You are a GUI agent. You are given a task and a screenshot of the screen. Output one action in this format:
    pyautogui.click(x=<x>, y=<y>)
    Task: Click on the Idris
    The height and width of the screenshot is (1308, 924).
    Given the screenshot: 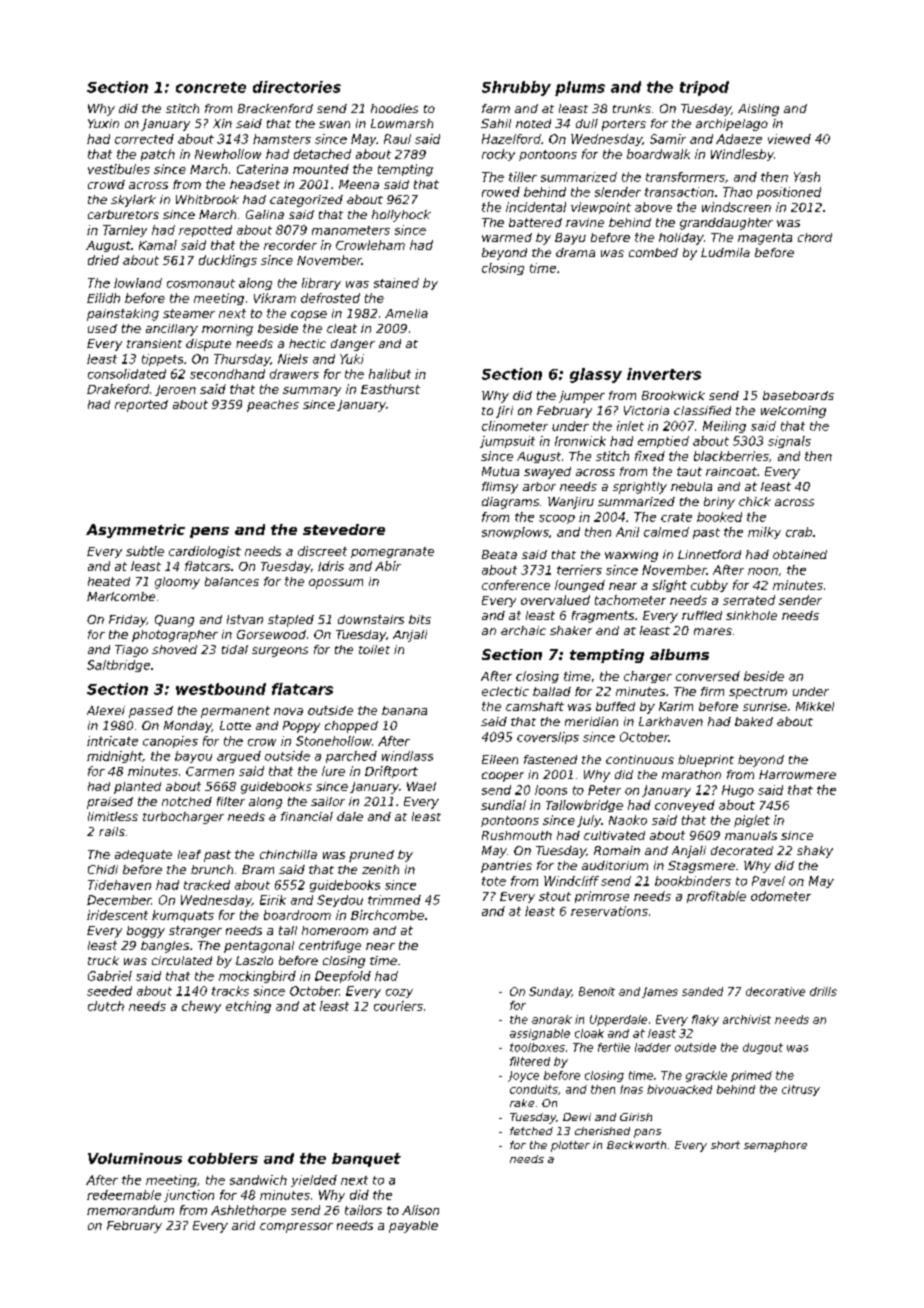 What is the action you would take?
    pyautogui.click(x=331, y=566)
